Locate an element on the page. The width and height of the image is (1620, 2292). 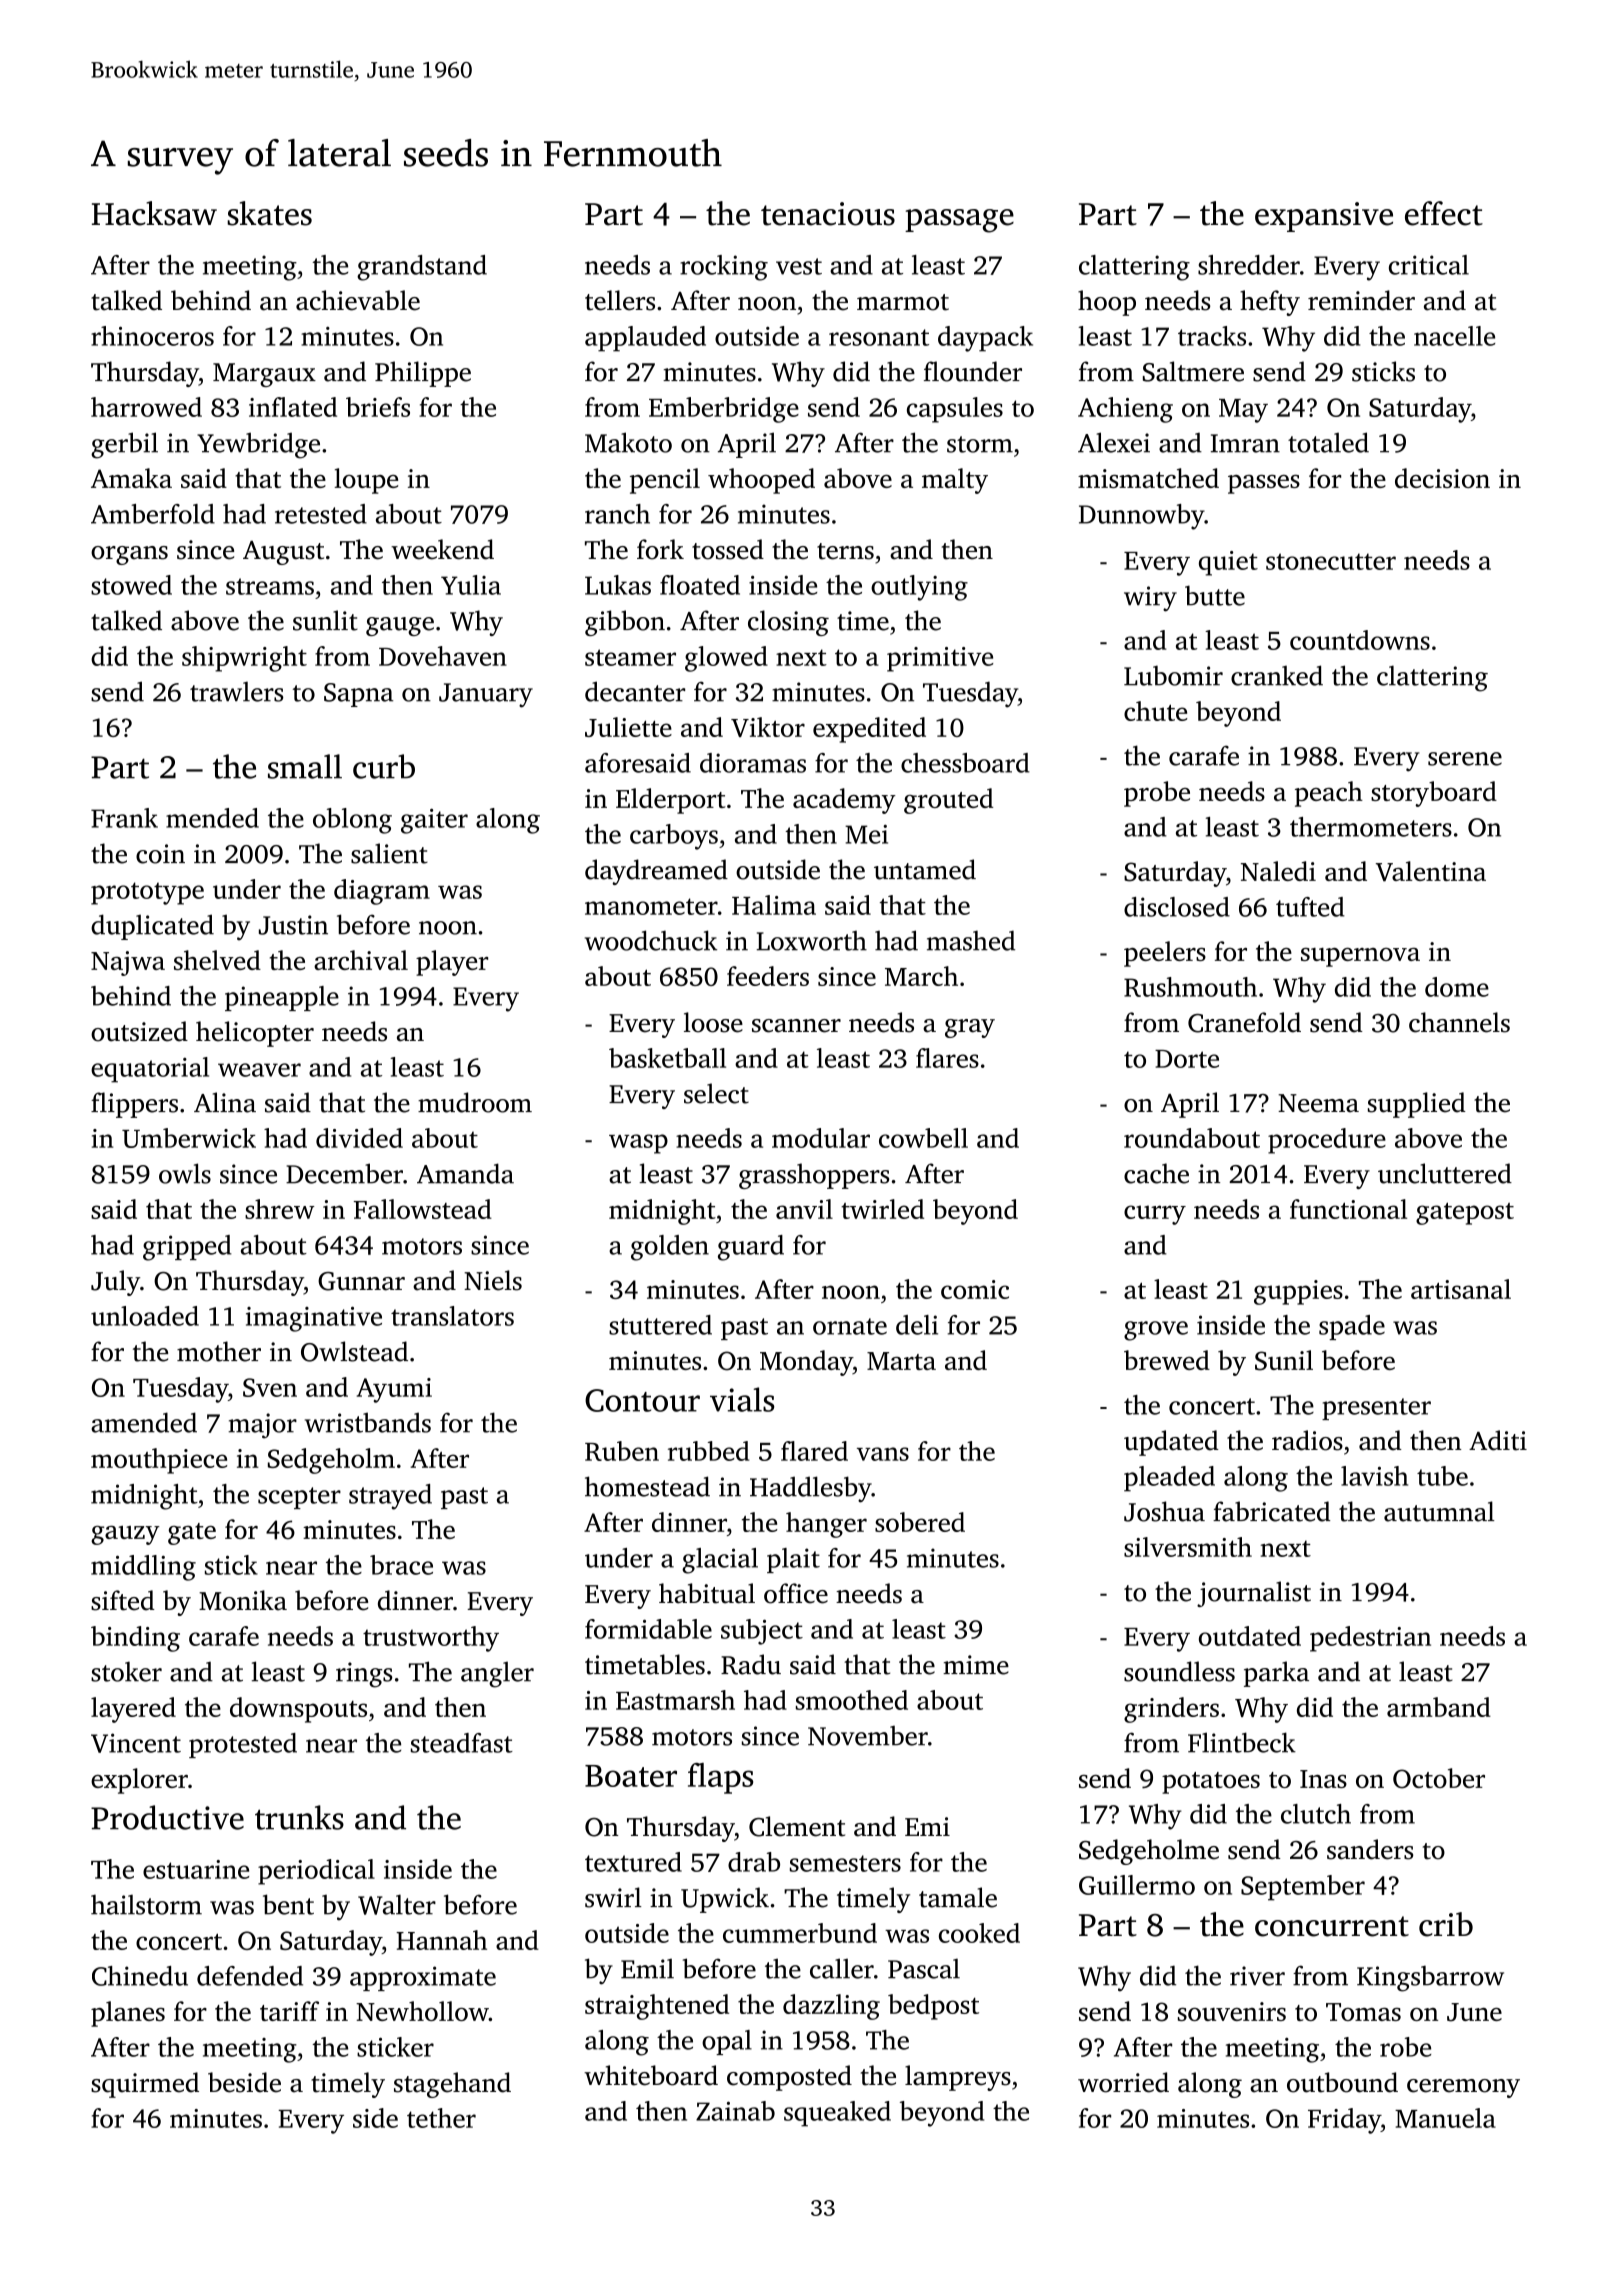
smoothed is located at coordinates (852, 1700).
